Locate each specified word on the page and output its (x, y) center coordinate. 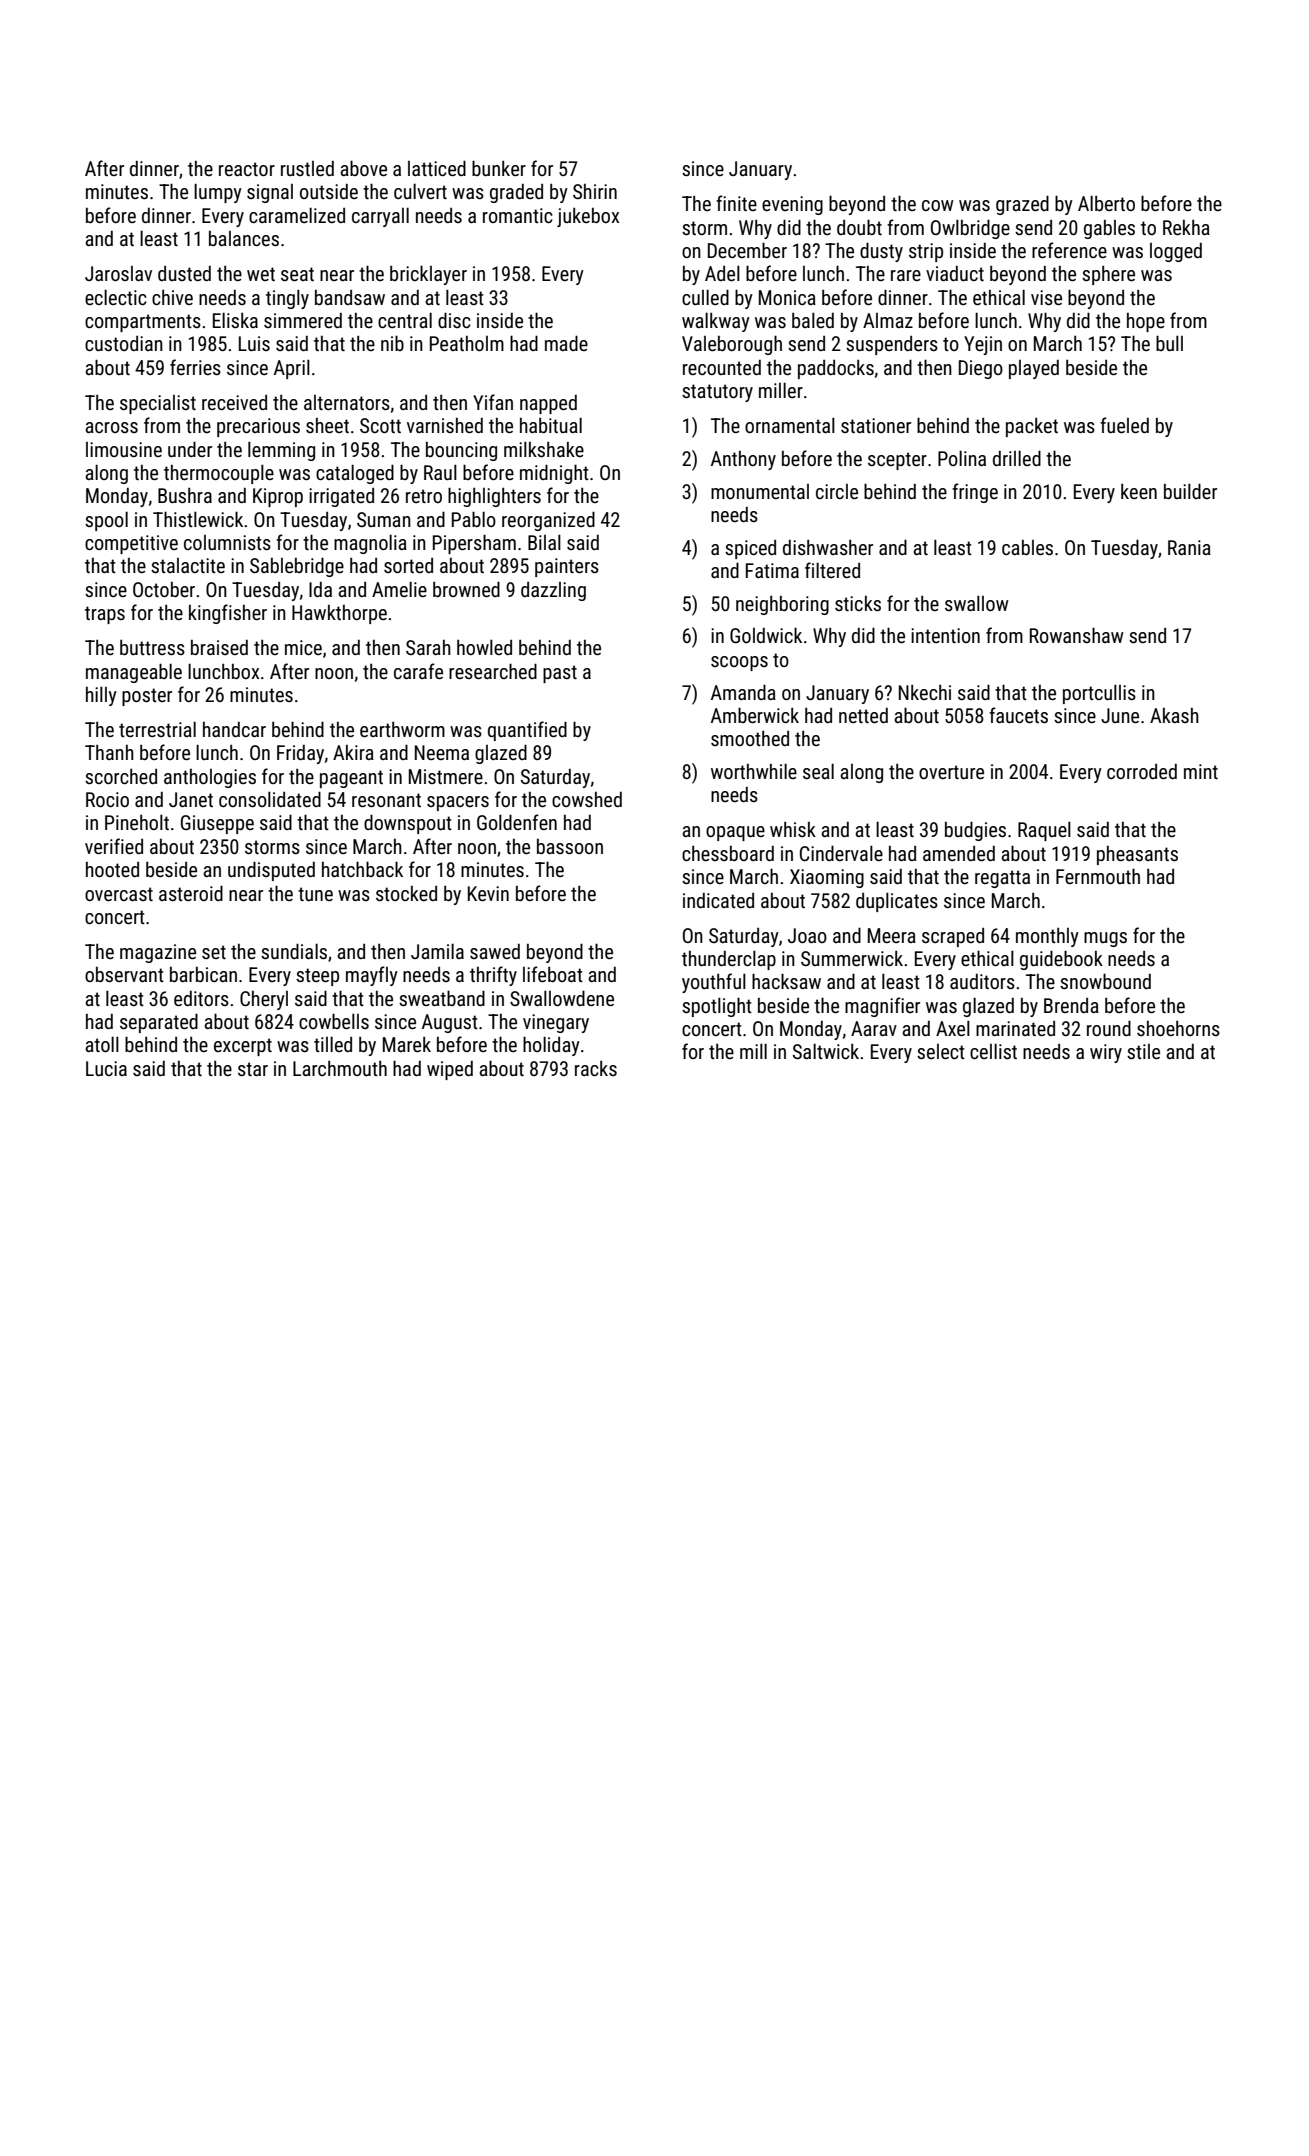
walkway (716, 322)
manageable (134, 673)
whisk (793, 829)
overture (951, 772)
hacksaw (786, 981)
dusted (184, 273)
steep (317, 977)
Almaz (888, 320)
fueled (1124, 425)
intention (945, 635)
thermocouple (219, 474)
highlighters (494, 497)
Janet (191, 799)
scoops (739, 663)
